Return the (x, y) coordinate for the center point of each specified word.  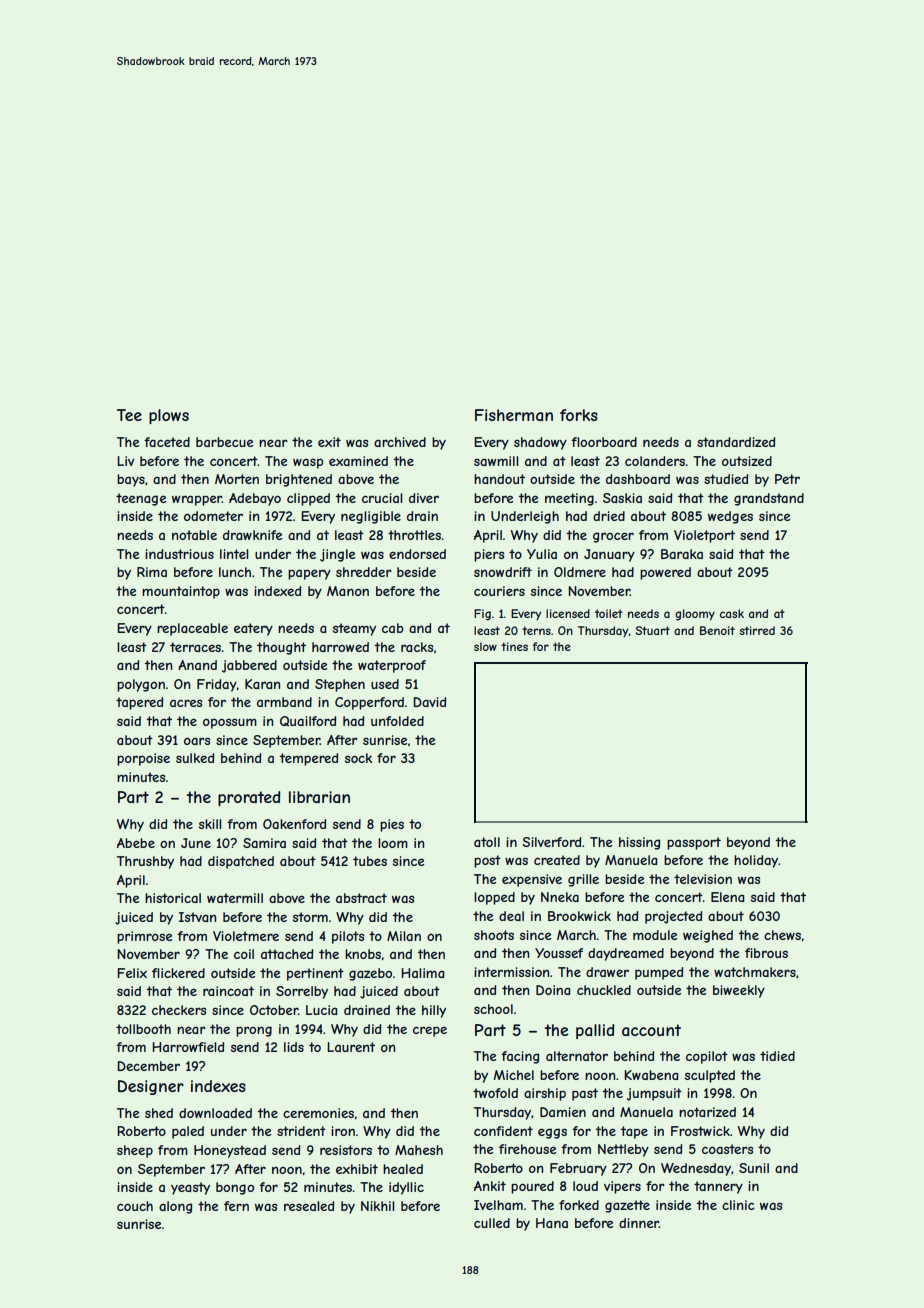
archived (400, 442)
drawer (607, 972)
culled (492, 1223)
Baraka (682, 554)
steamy (354, 629)
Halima (422, 973)
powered (665, 573)
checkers (179, 1010)
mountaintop (181, 592)
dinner (639, 1223)
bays (131, 480)
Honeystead (230, 1151)
